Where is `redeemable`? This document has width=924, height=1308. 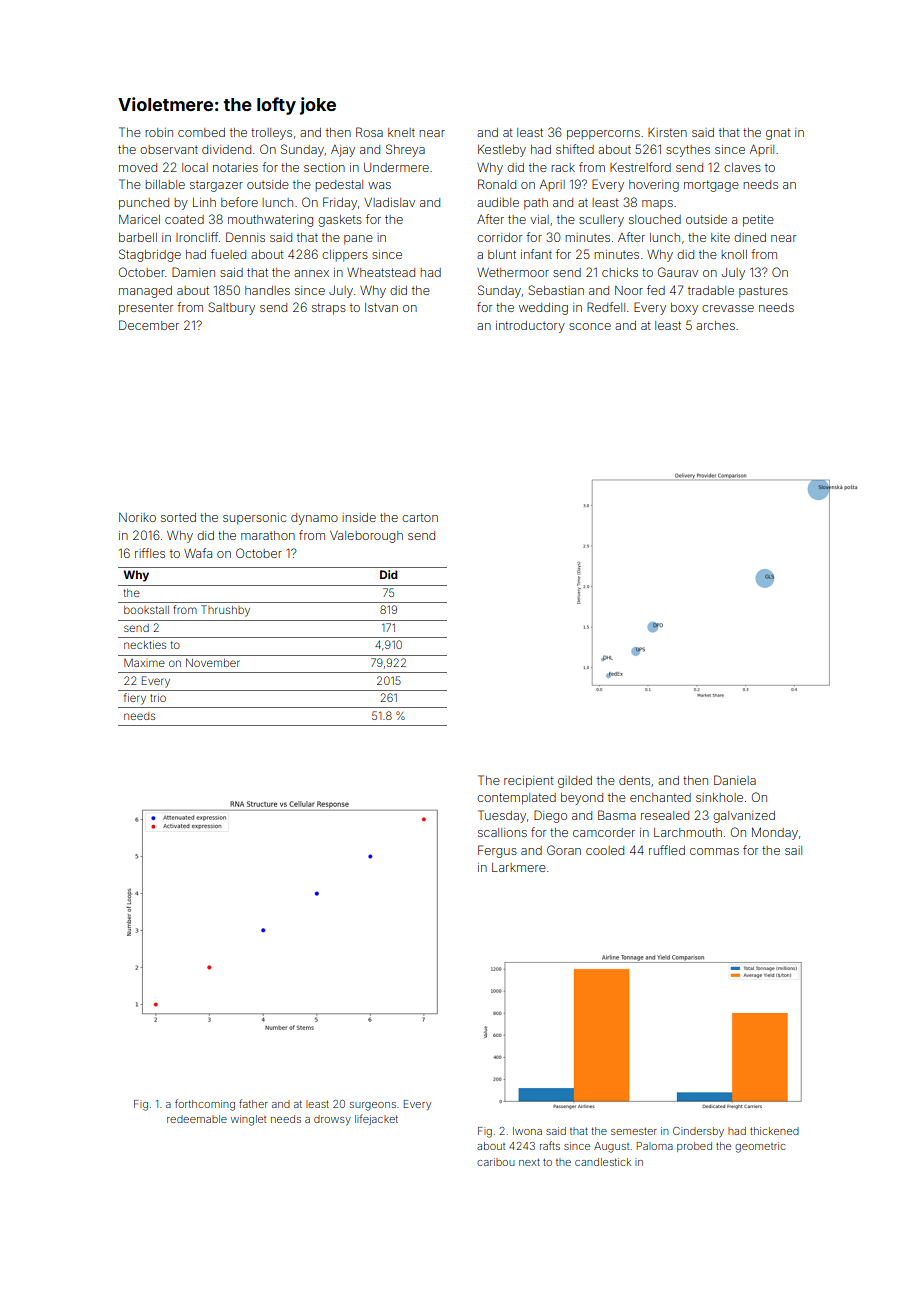
redeemable is located at coordinates (197, 1119).
